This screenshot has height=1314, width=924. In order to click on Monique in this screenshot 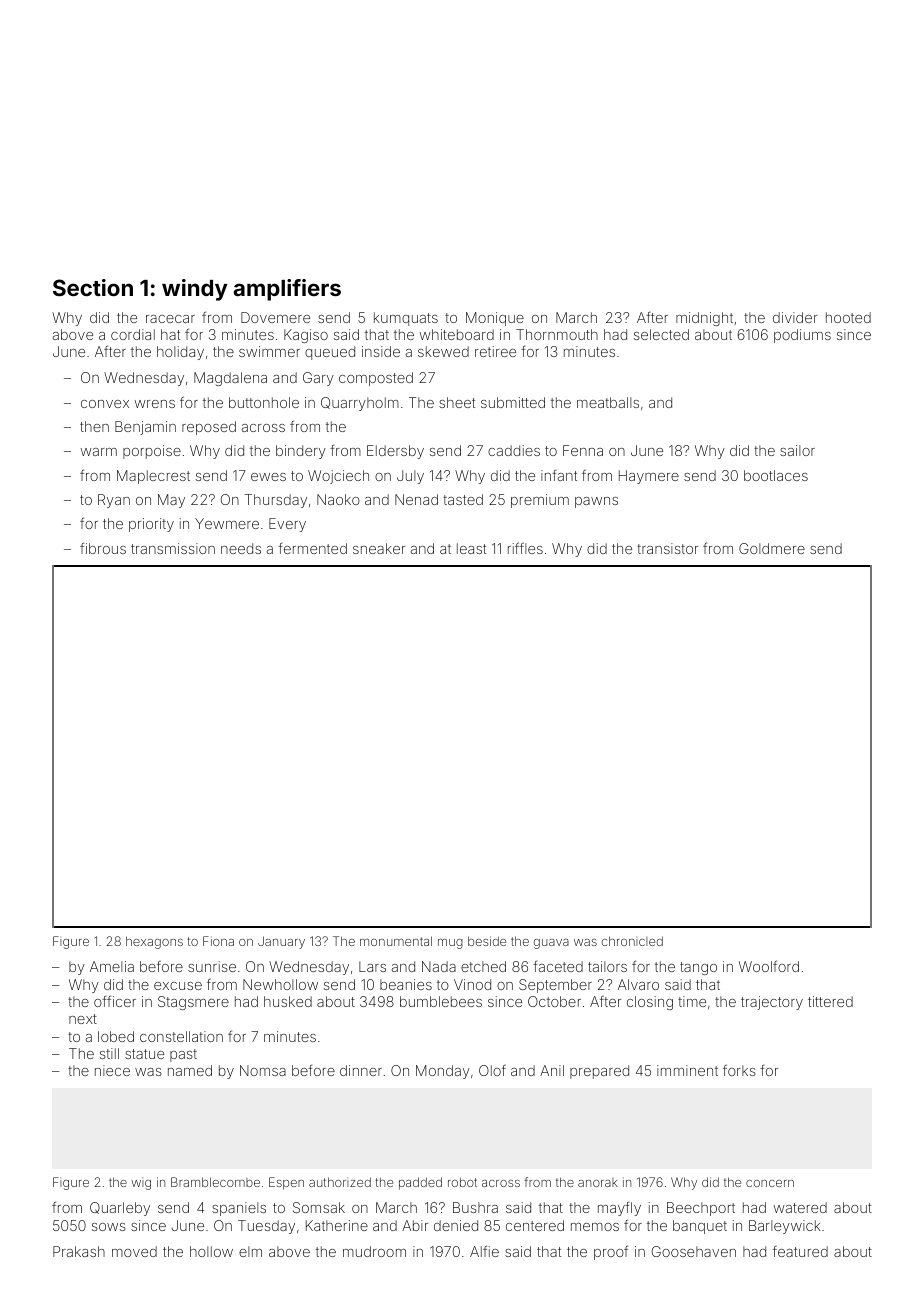, I will do `click(495, 319)`.
